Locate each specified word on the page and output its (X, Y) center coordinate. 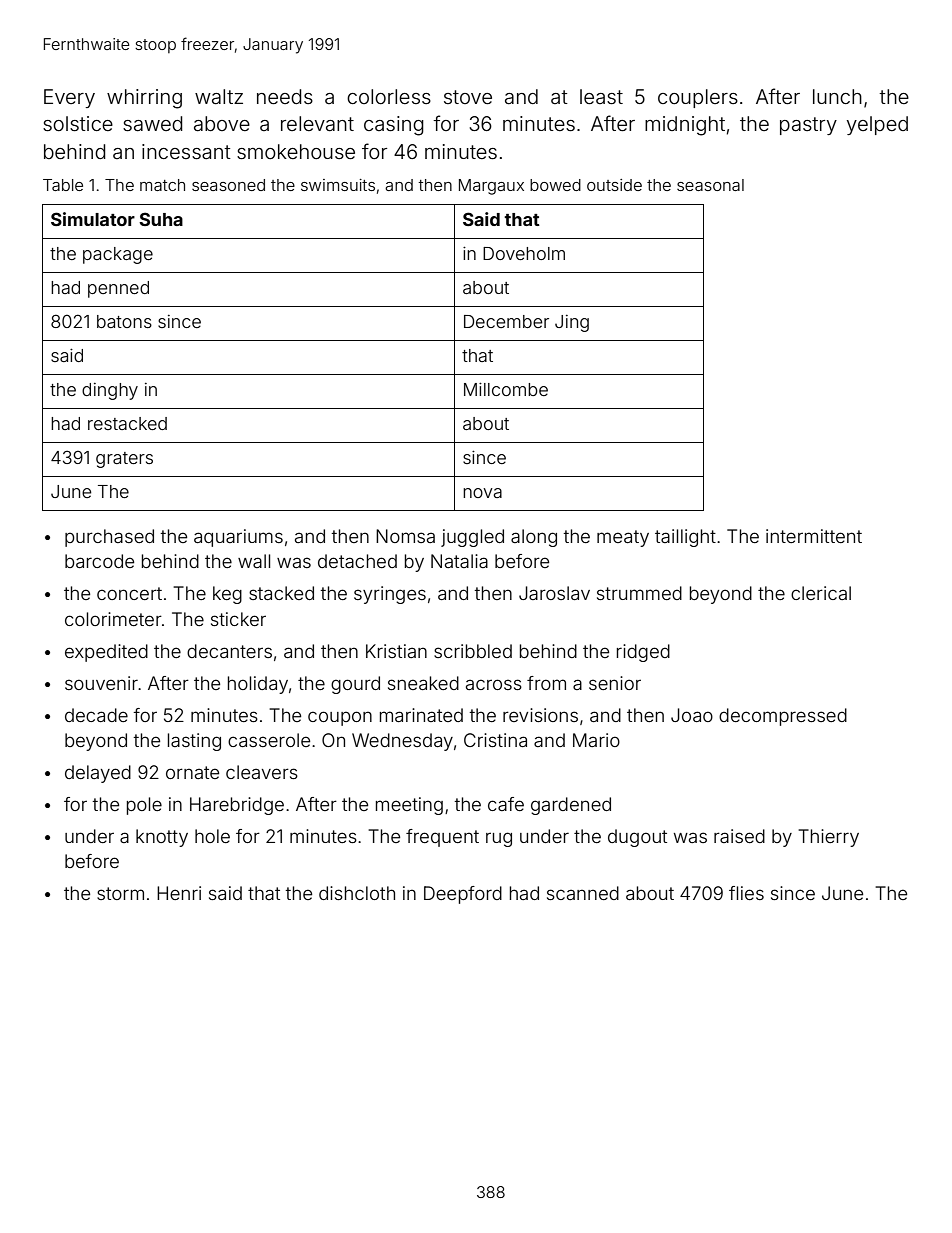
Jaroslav (554, 593)
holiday (258, 685)
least (601, 96)
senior (615, 683)
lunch (837, 96)
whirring (144, 99)
